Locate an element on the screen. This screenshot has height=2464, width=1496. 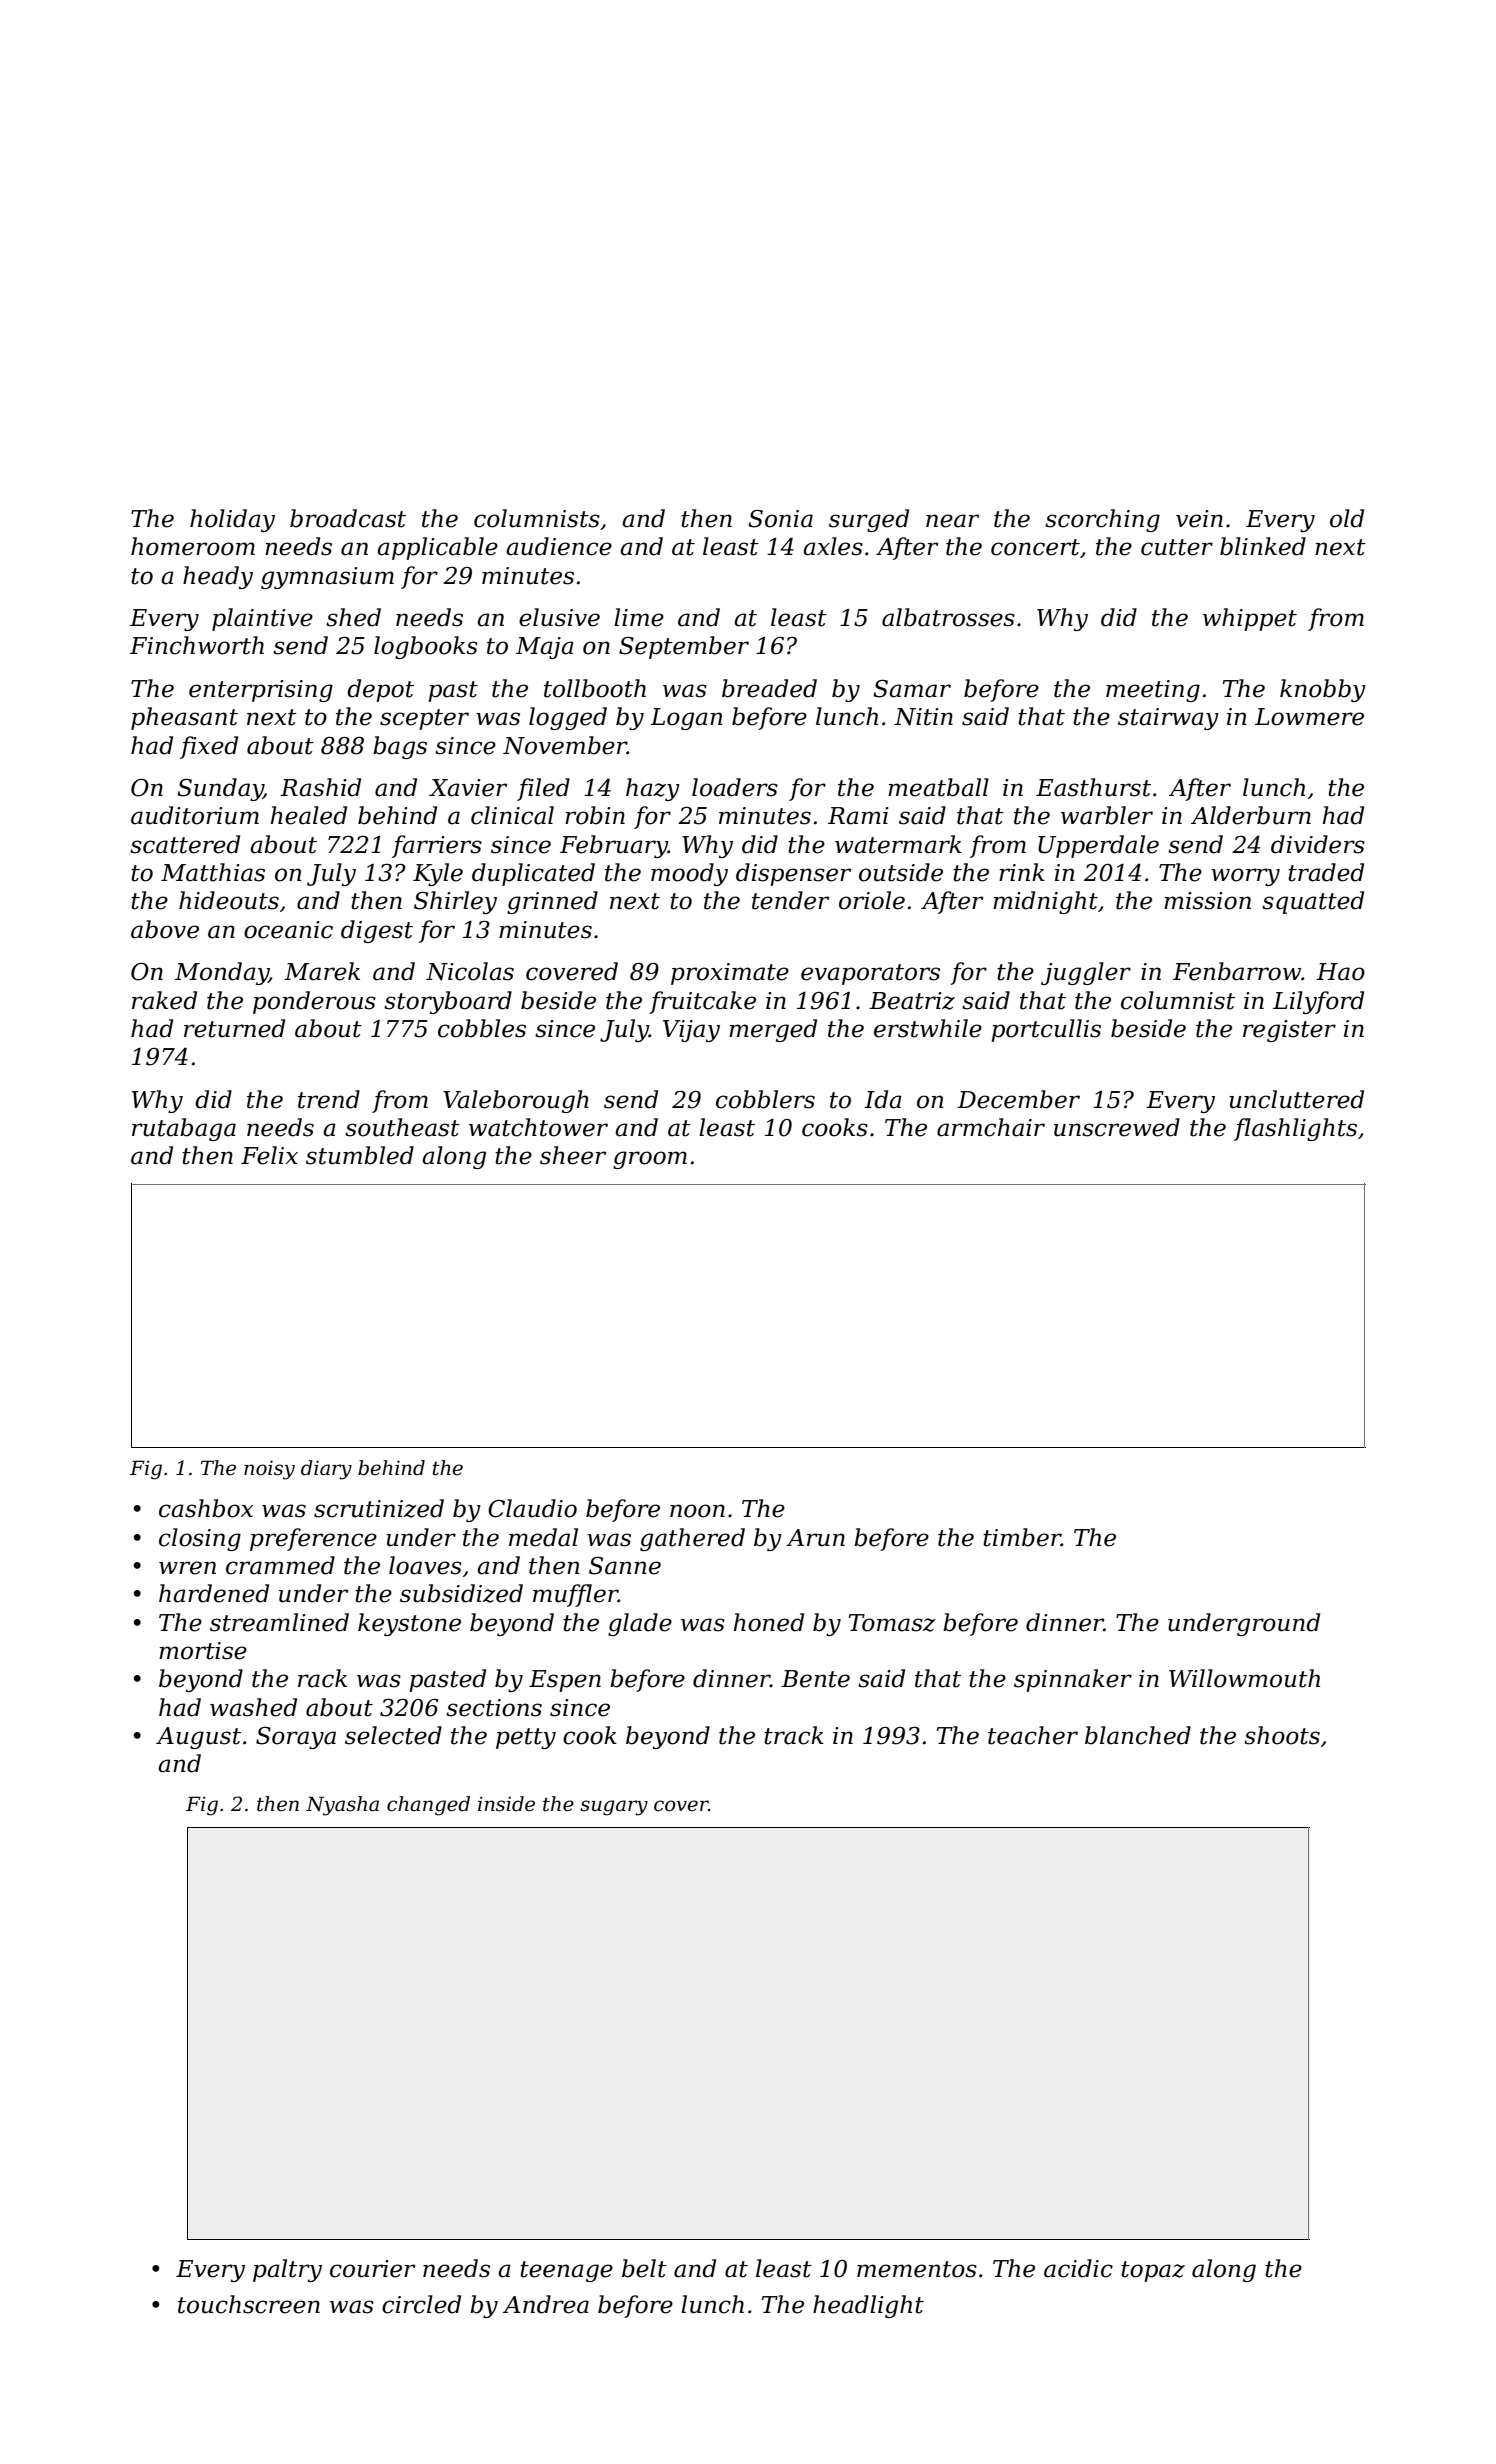
teenage is located at coordinates (566, 2271).
